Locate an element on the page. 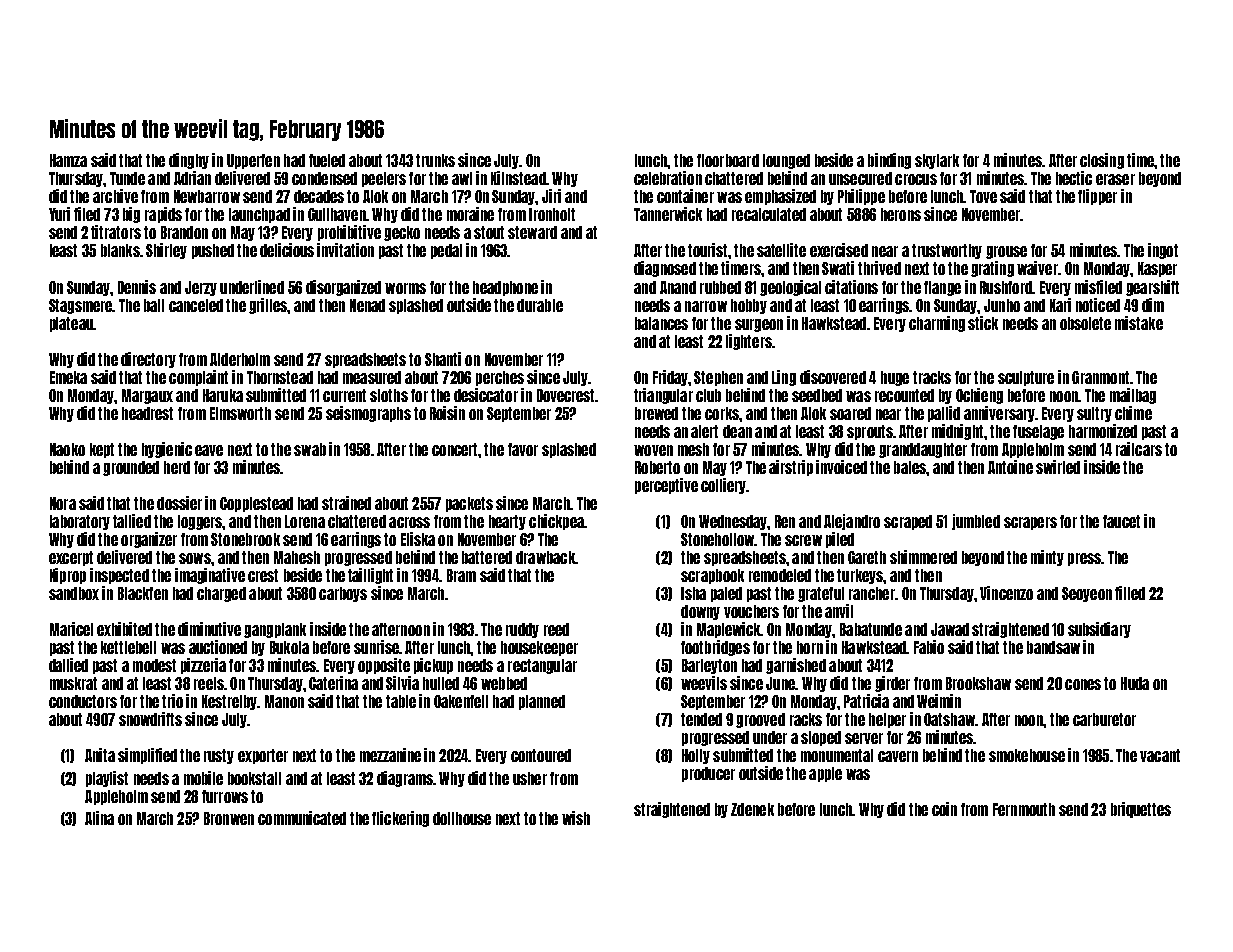 Image resolution: width=1233 pixels, height=952 pixels. chime is located at coordinates (1133, 413).
